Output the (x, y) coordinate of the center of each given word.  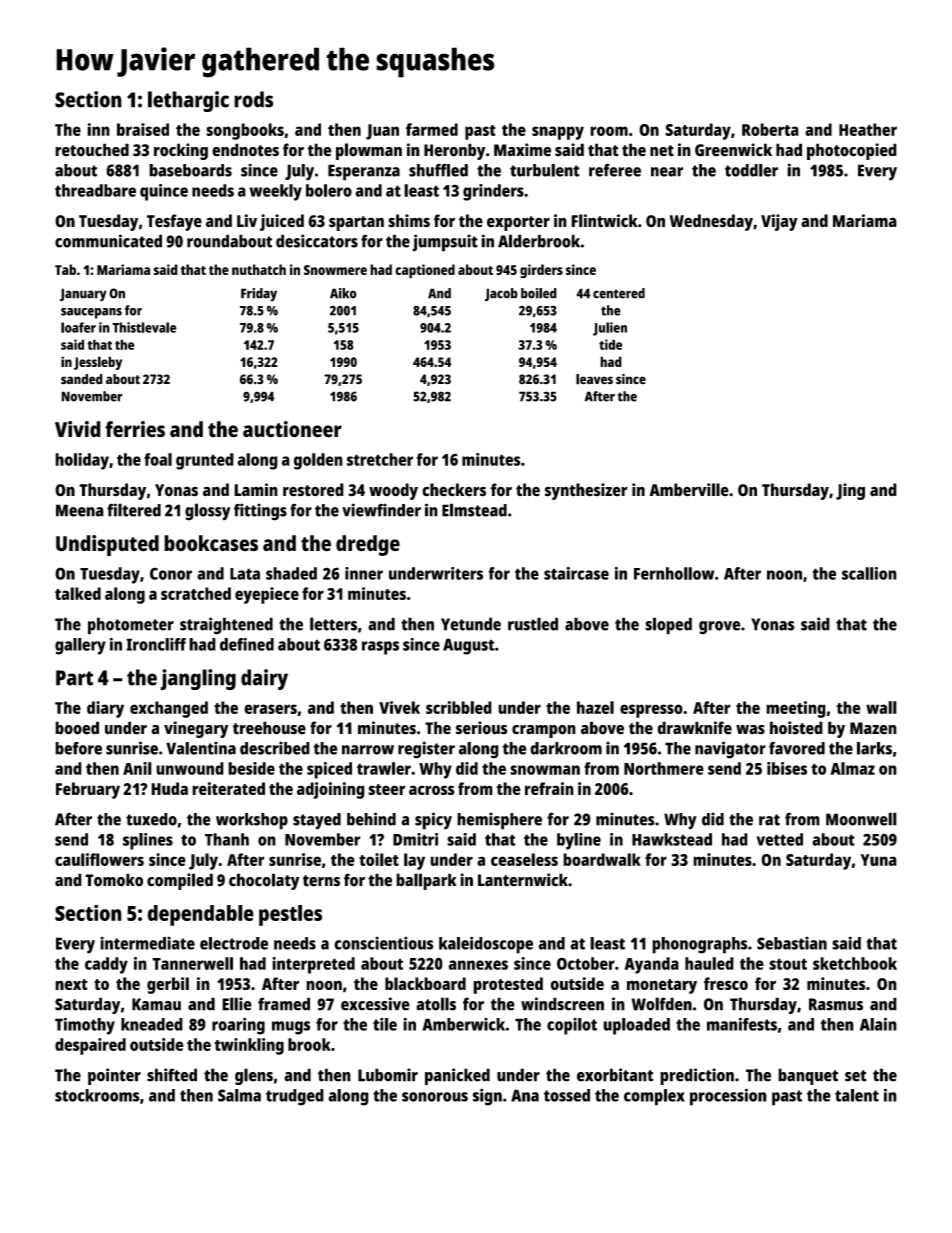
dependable (200, 915)
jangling (198, 679)
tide (610, 344)
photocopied (852, 151)
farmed (432, 129)
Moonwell (861, 819)
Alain (878, 1024)
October (586, 963)
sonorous (435, 1097)
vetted (779, 839)
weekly (276, 192)
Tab (65, 269)
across (432, 790)
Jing (850, 491)
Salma (239, 1095)
